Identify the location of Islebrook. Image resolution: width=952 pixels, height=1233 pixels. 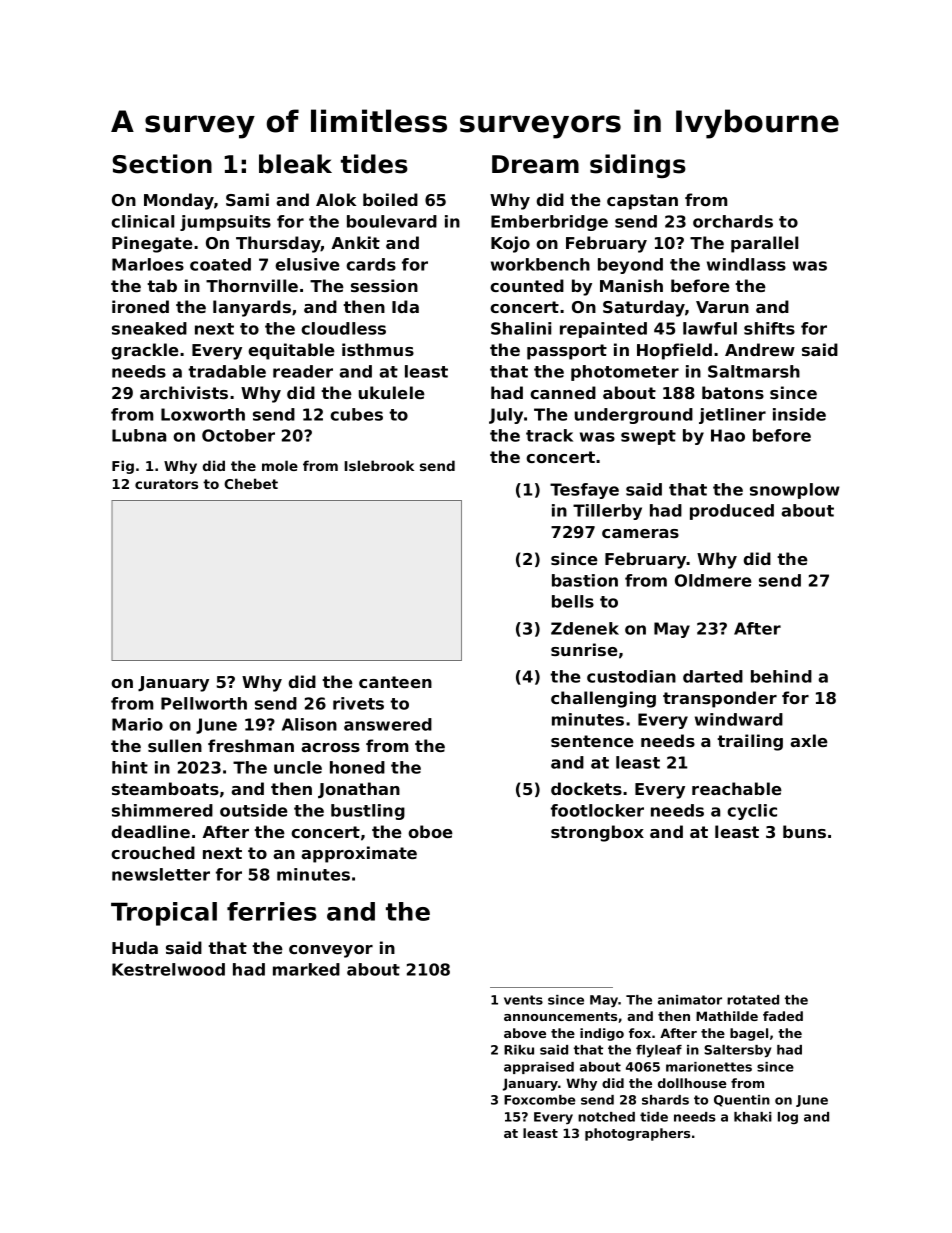
(379, 465).
